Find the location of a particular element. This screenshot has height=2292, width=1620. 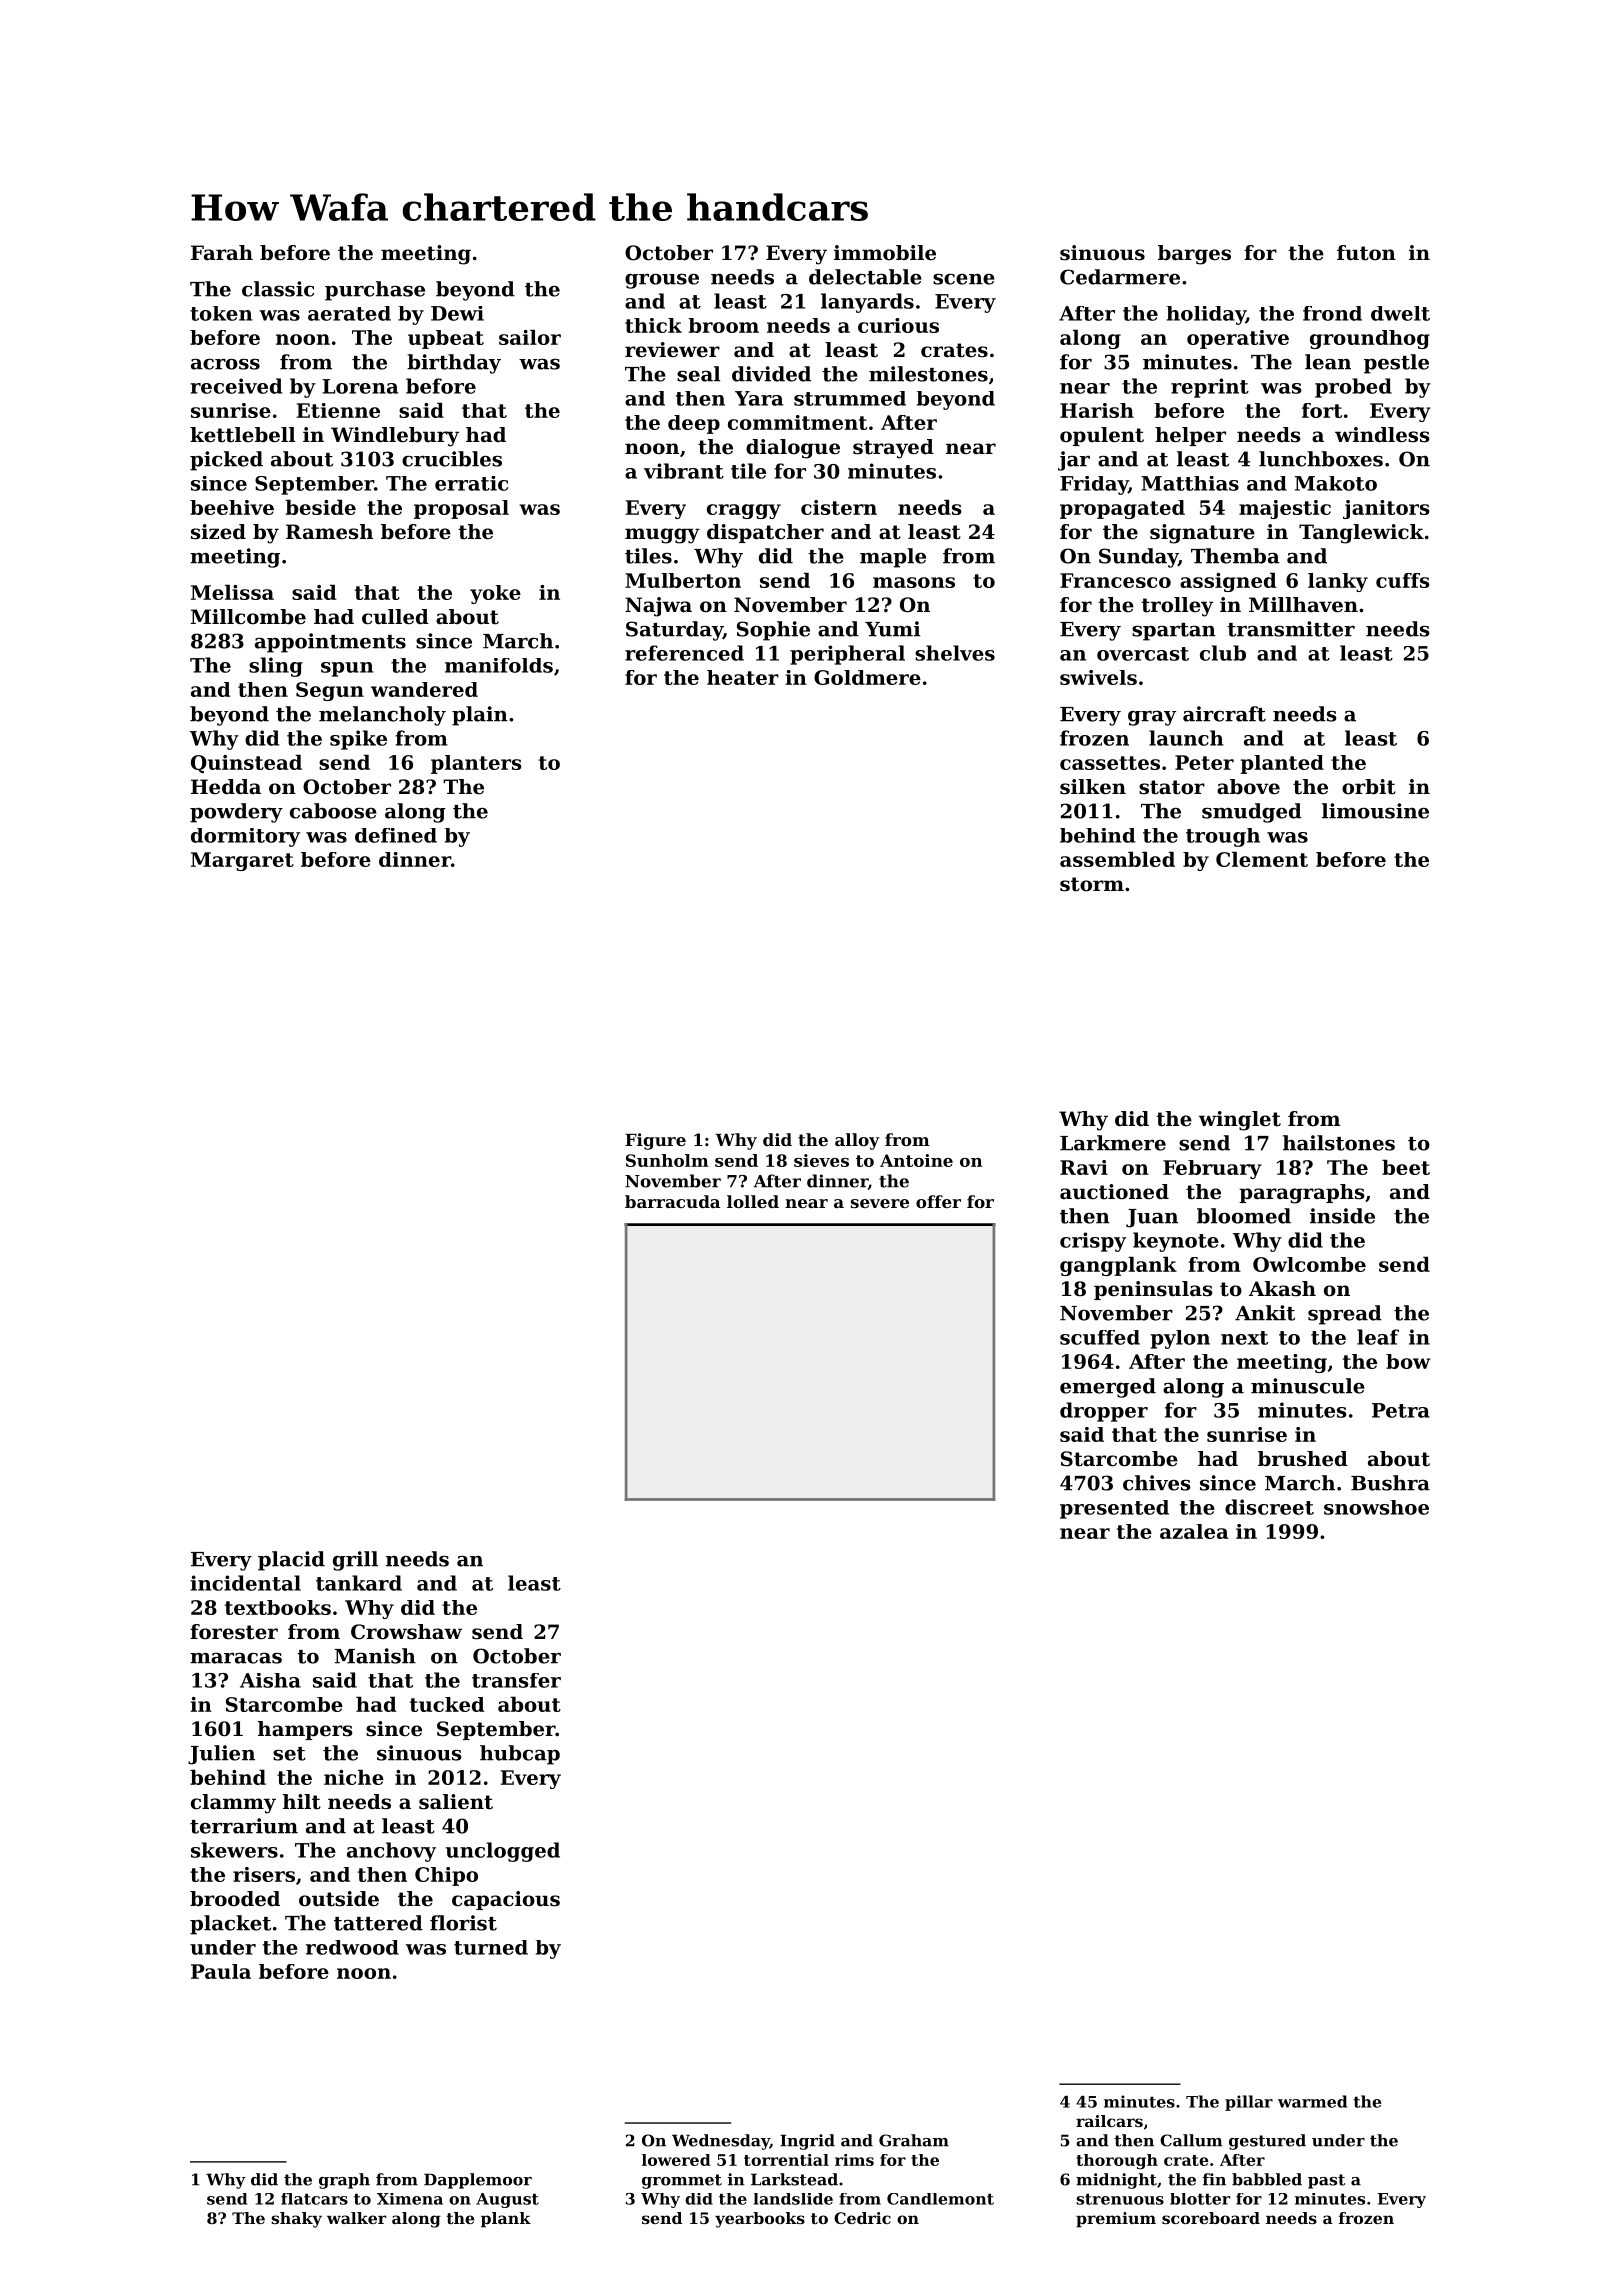

Paula is located at coordinates (221, 1971).
